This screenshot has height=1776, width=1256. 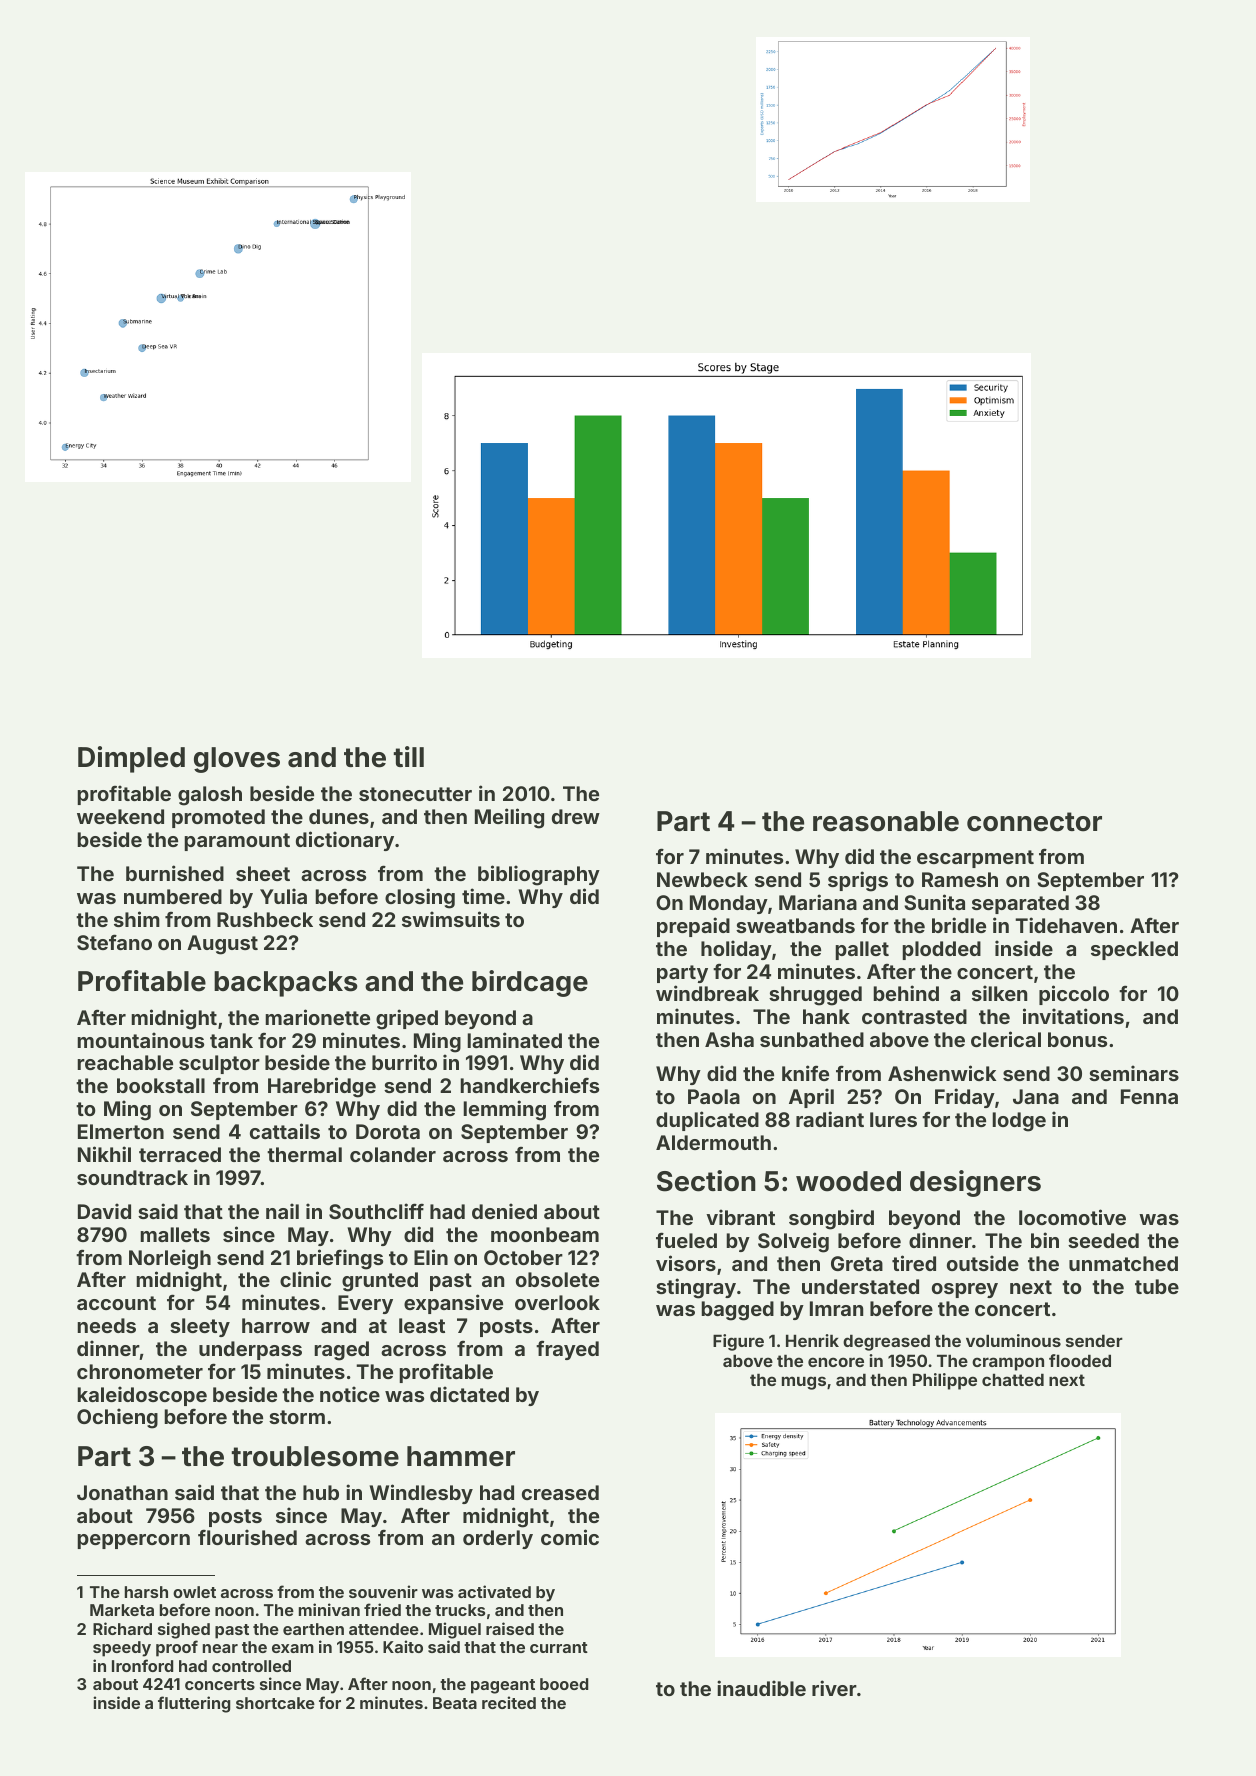 I want to click on needs, so click(x=106, y=1325).
